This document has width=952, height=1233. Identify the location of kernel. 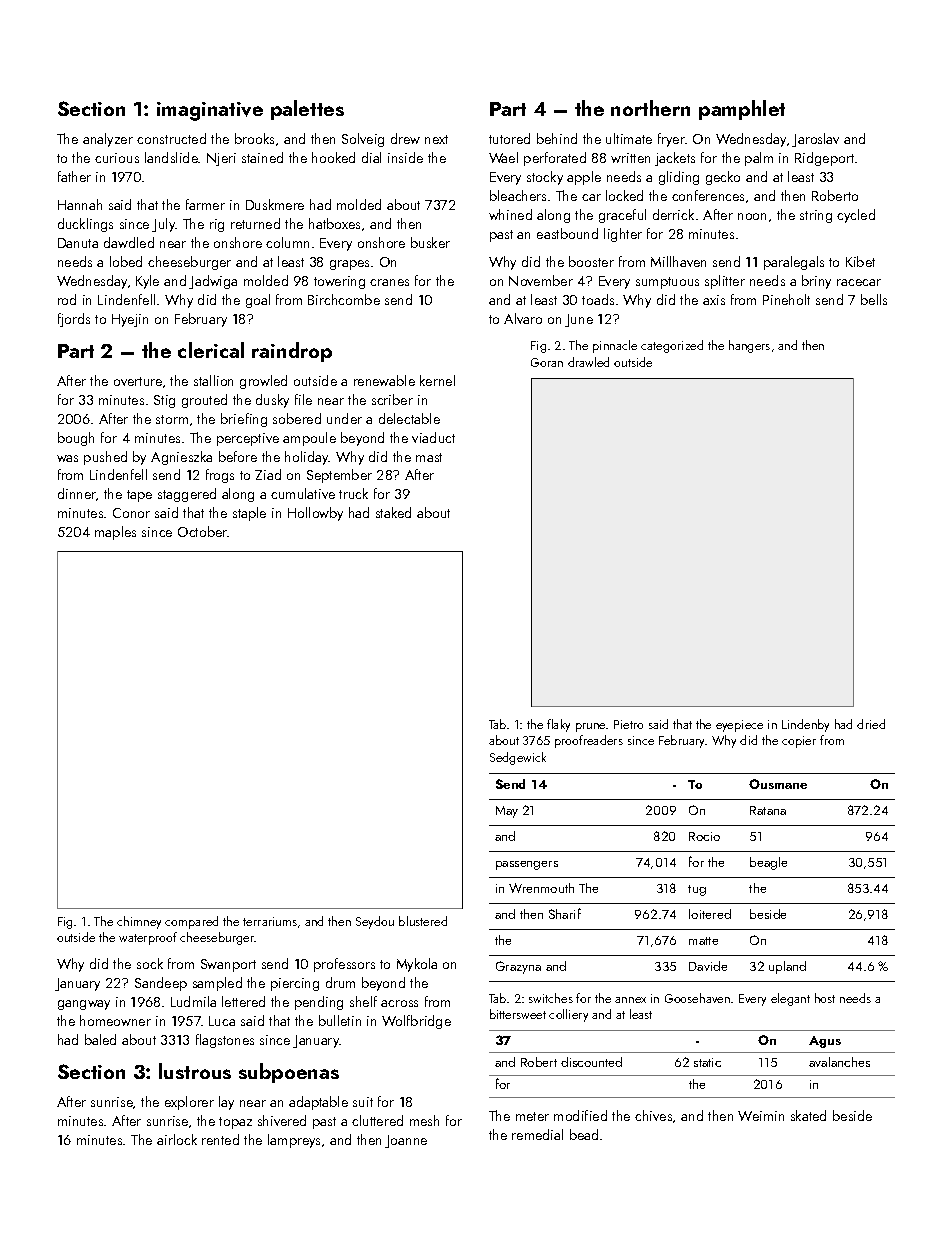
(437, 380).
